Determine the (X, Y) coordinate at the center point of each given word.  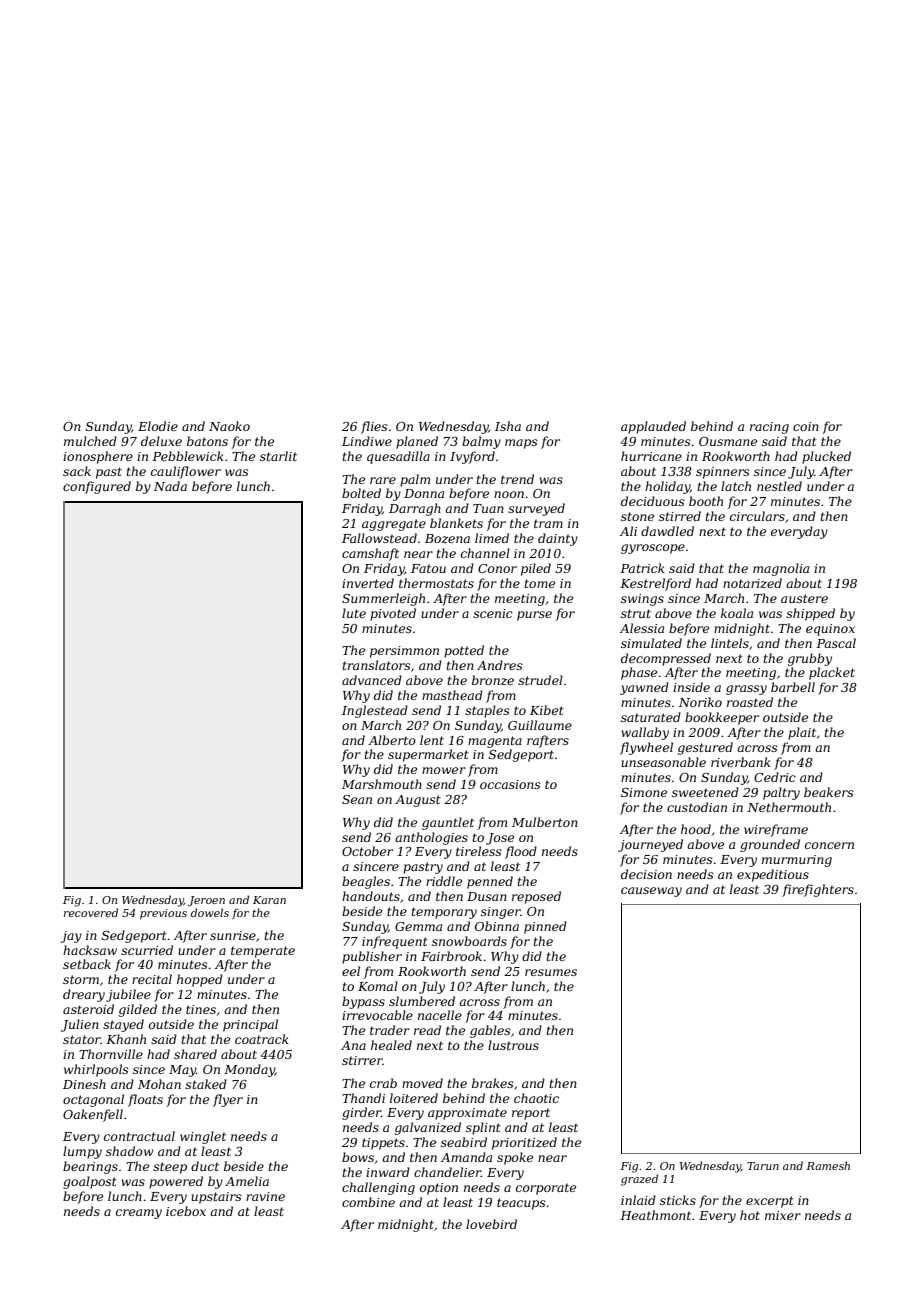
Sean (357, 799)
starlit (278, 456)
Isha (508, 426)
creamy (139, 1214)
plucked (826, 457)
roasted (750, 702)
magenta (495, 742)
